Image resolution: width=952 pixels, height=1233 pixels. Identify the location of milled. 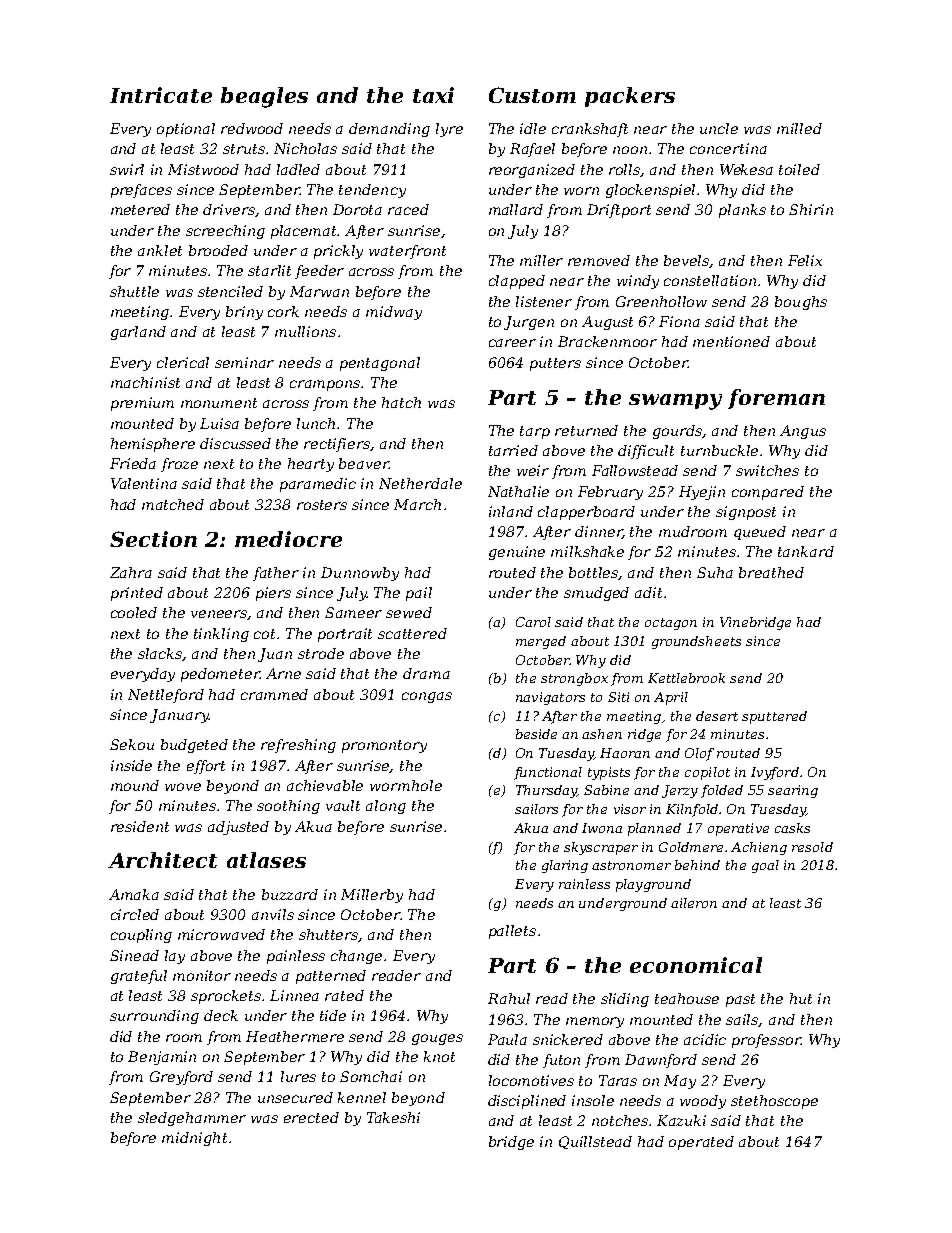
(799, 128).
